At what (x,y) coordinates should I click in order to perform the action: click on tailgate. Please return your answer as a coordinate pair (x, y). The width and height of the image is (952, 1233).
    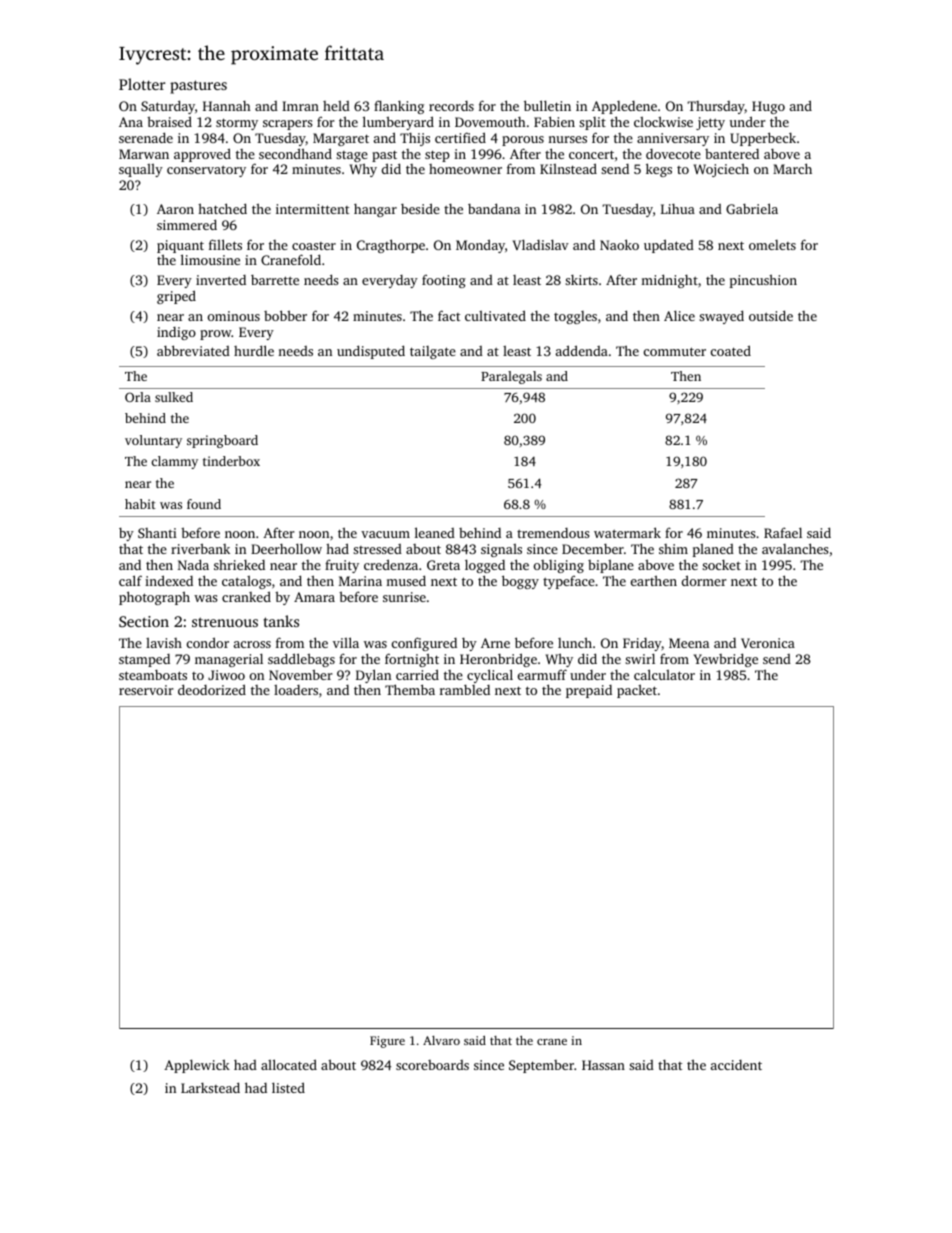
    Looking at the image, I should click on (433, 352).
